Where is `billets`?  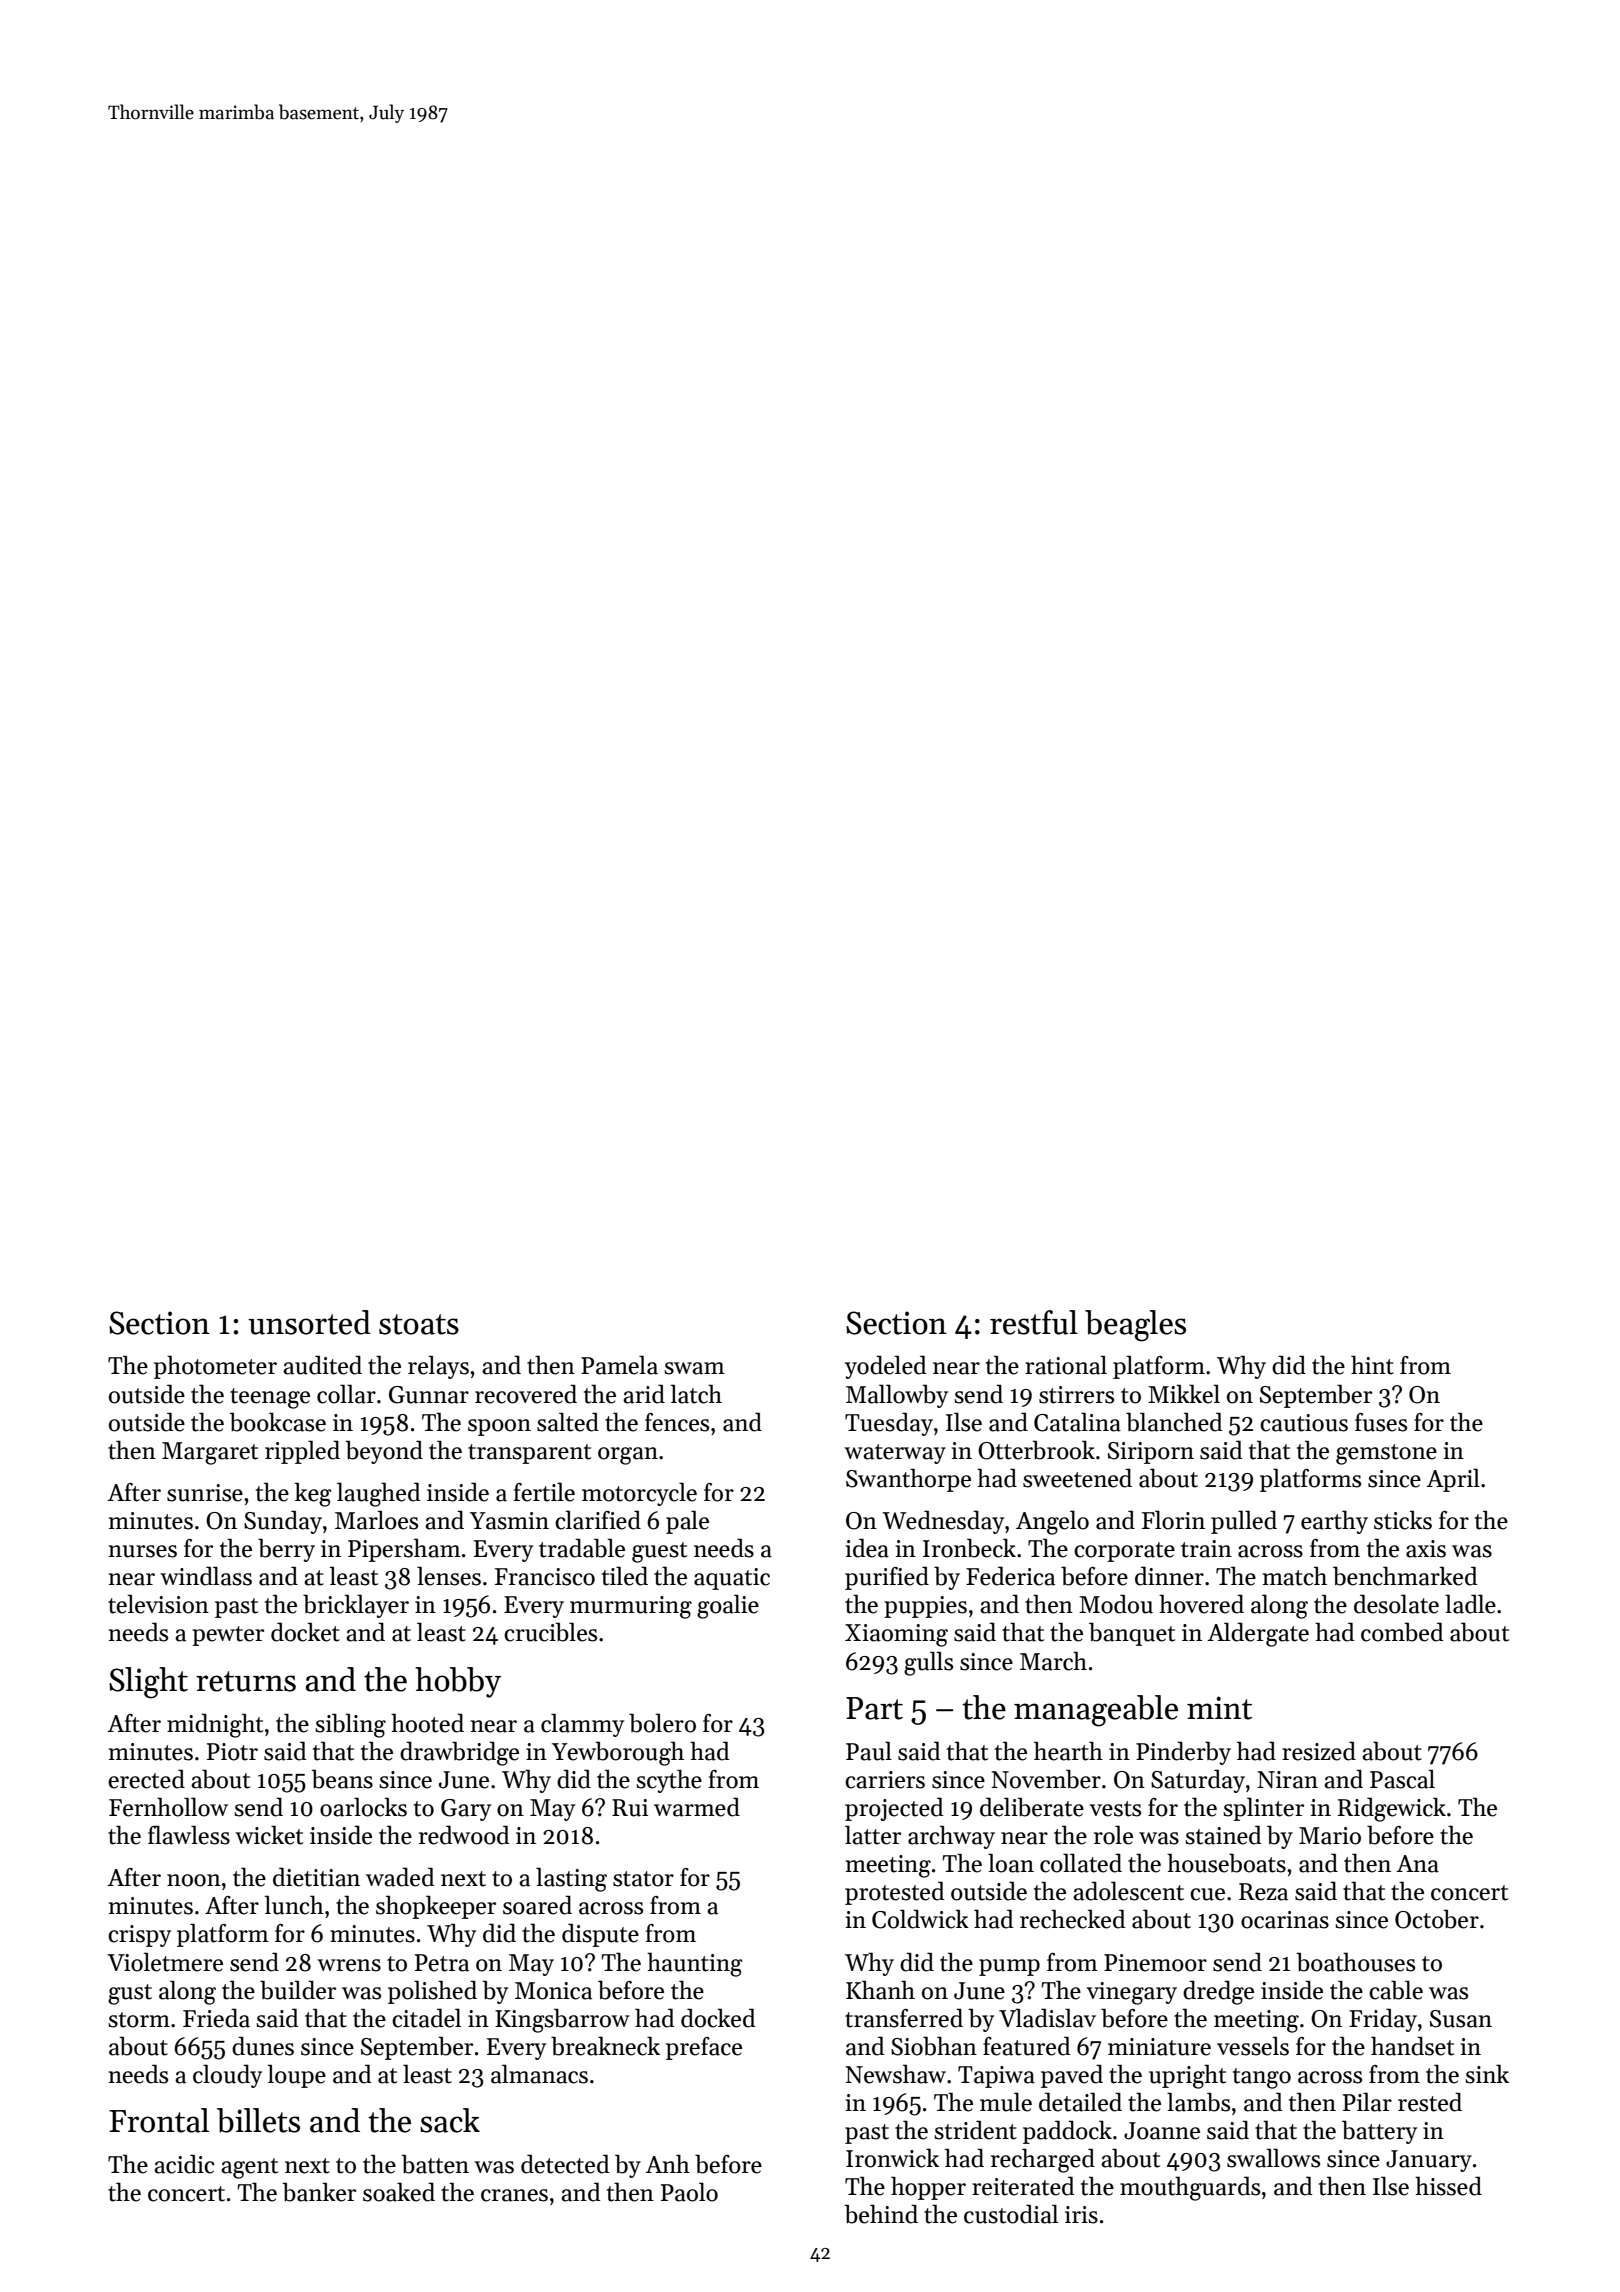
billets is located at coordinates (258, 2120).
